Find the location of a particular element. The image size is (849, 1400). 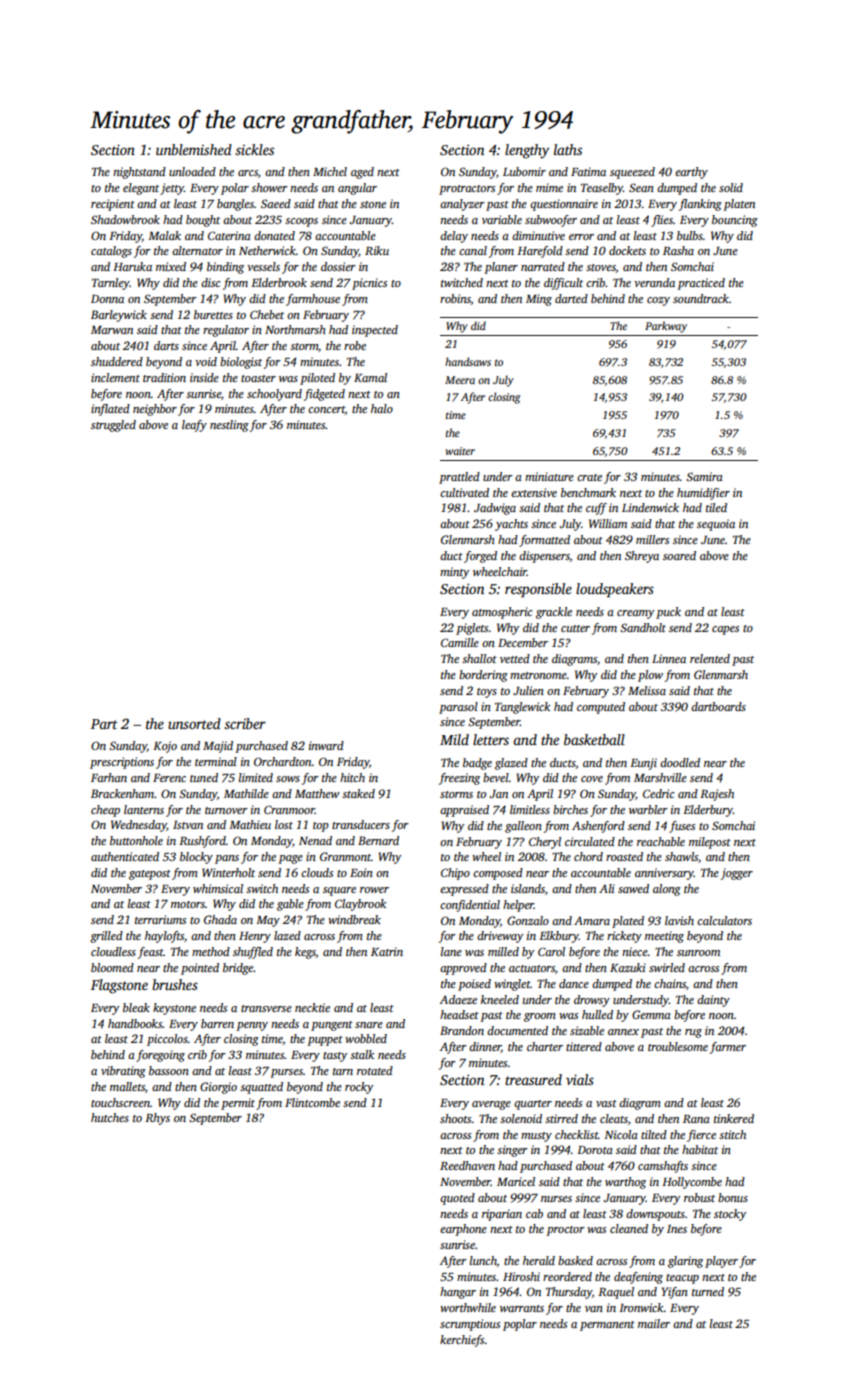

plated is located at coordinates (628, 922).
